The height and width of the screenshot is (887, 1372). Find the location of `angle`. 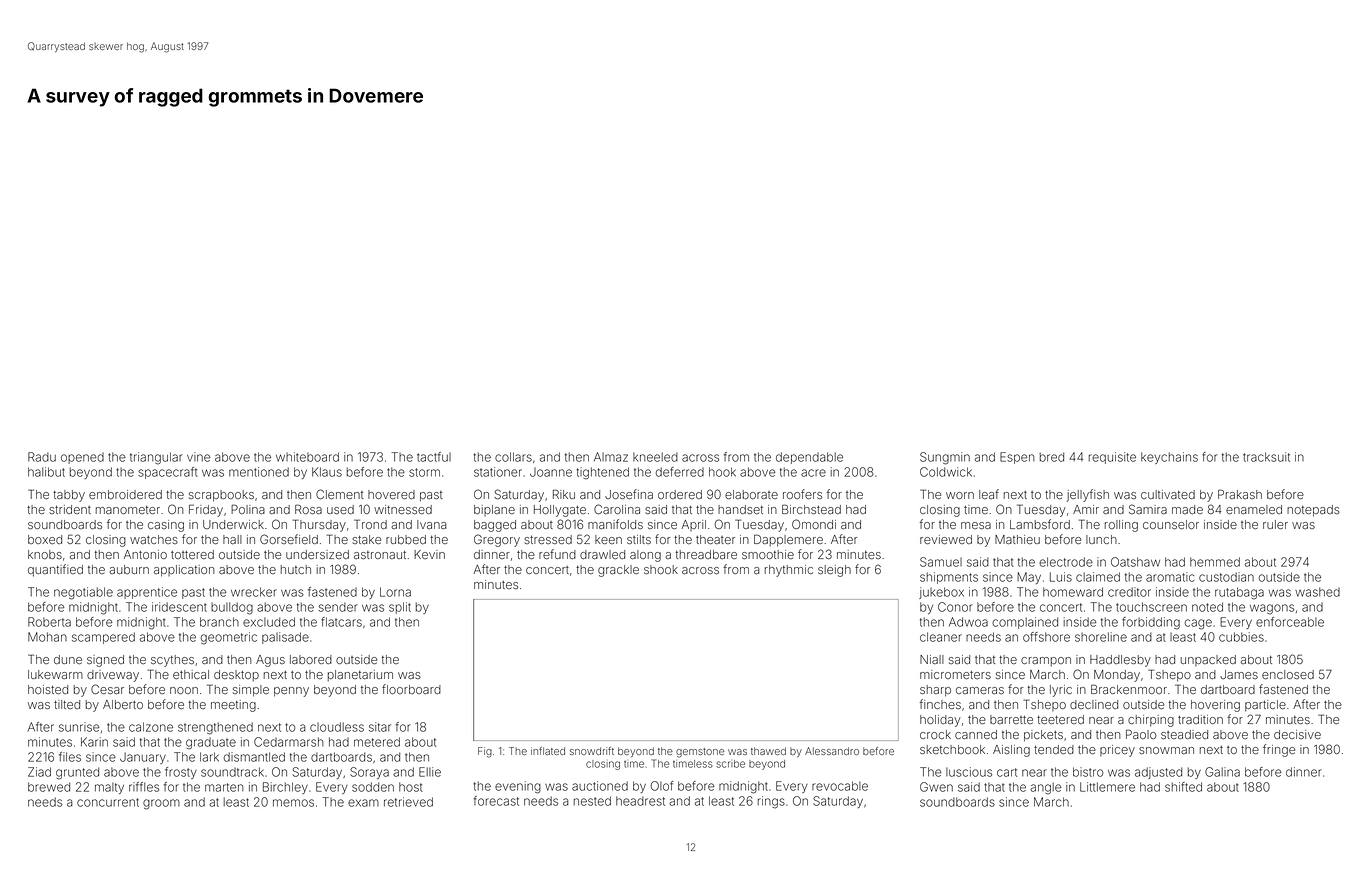

angle is located at coordinates (1045, 788).
